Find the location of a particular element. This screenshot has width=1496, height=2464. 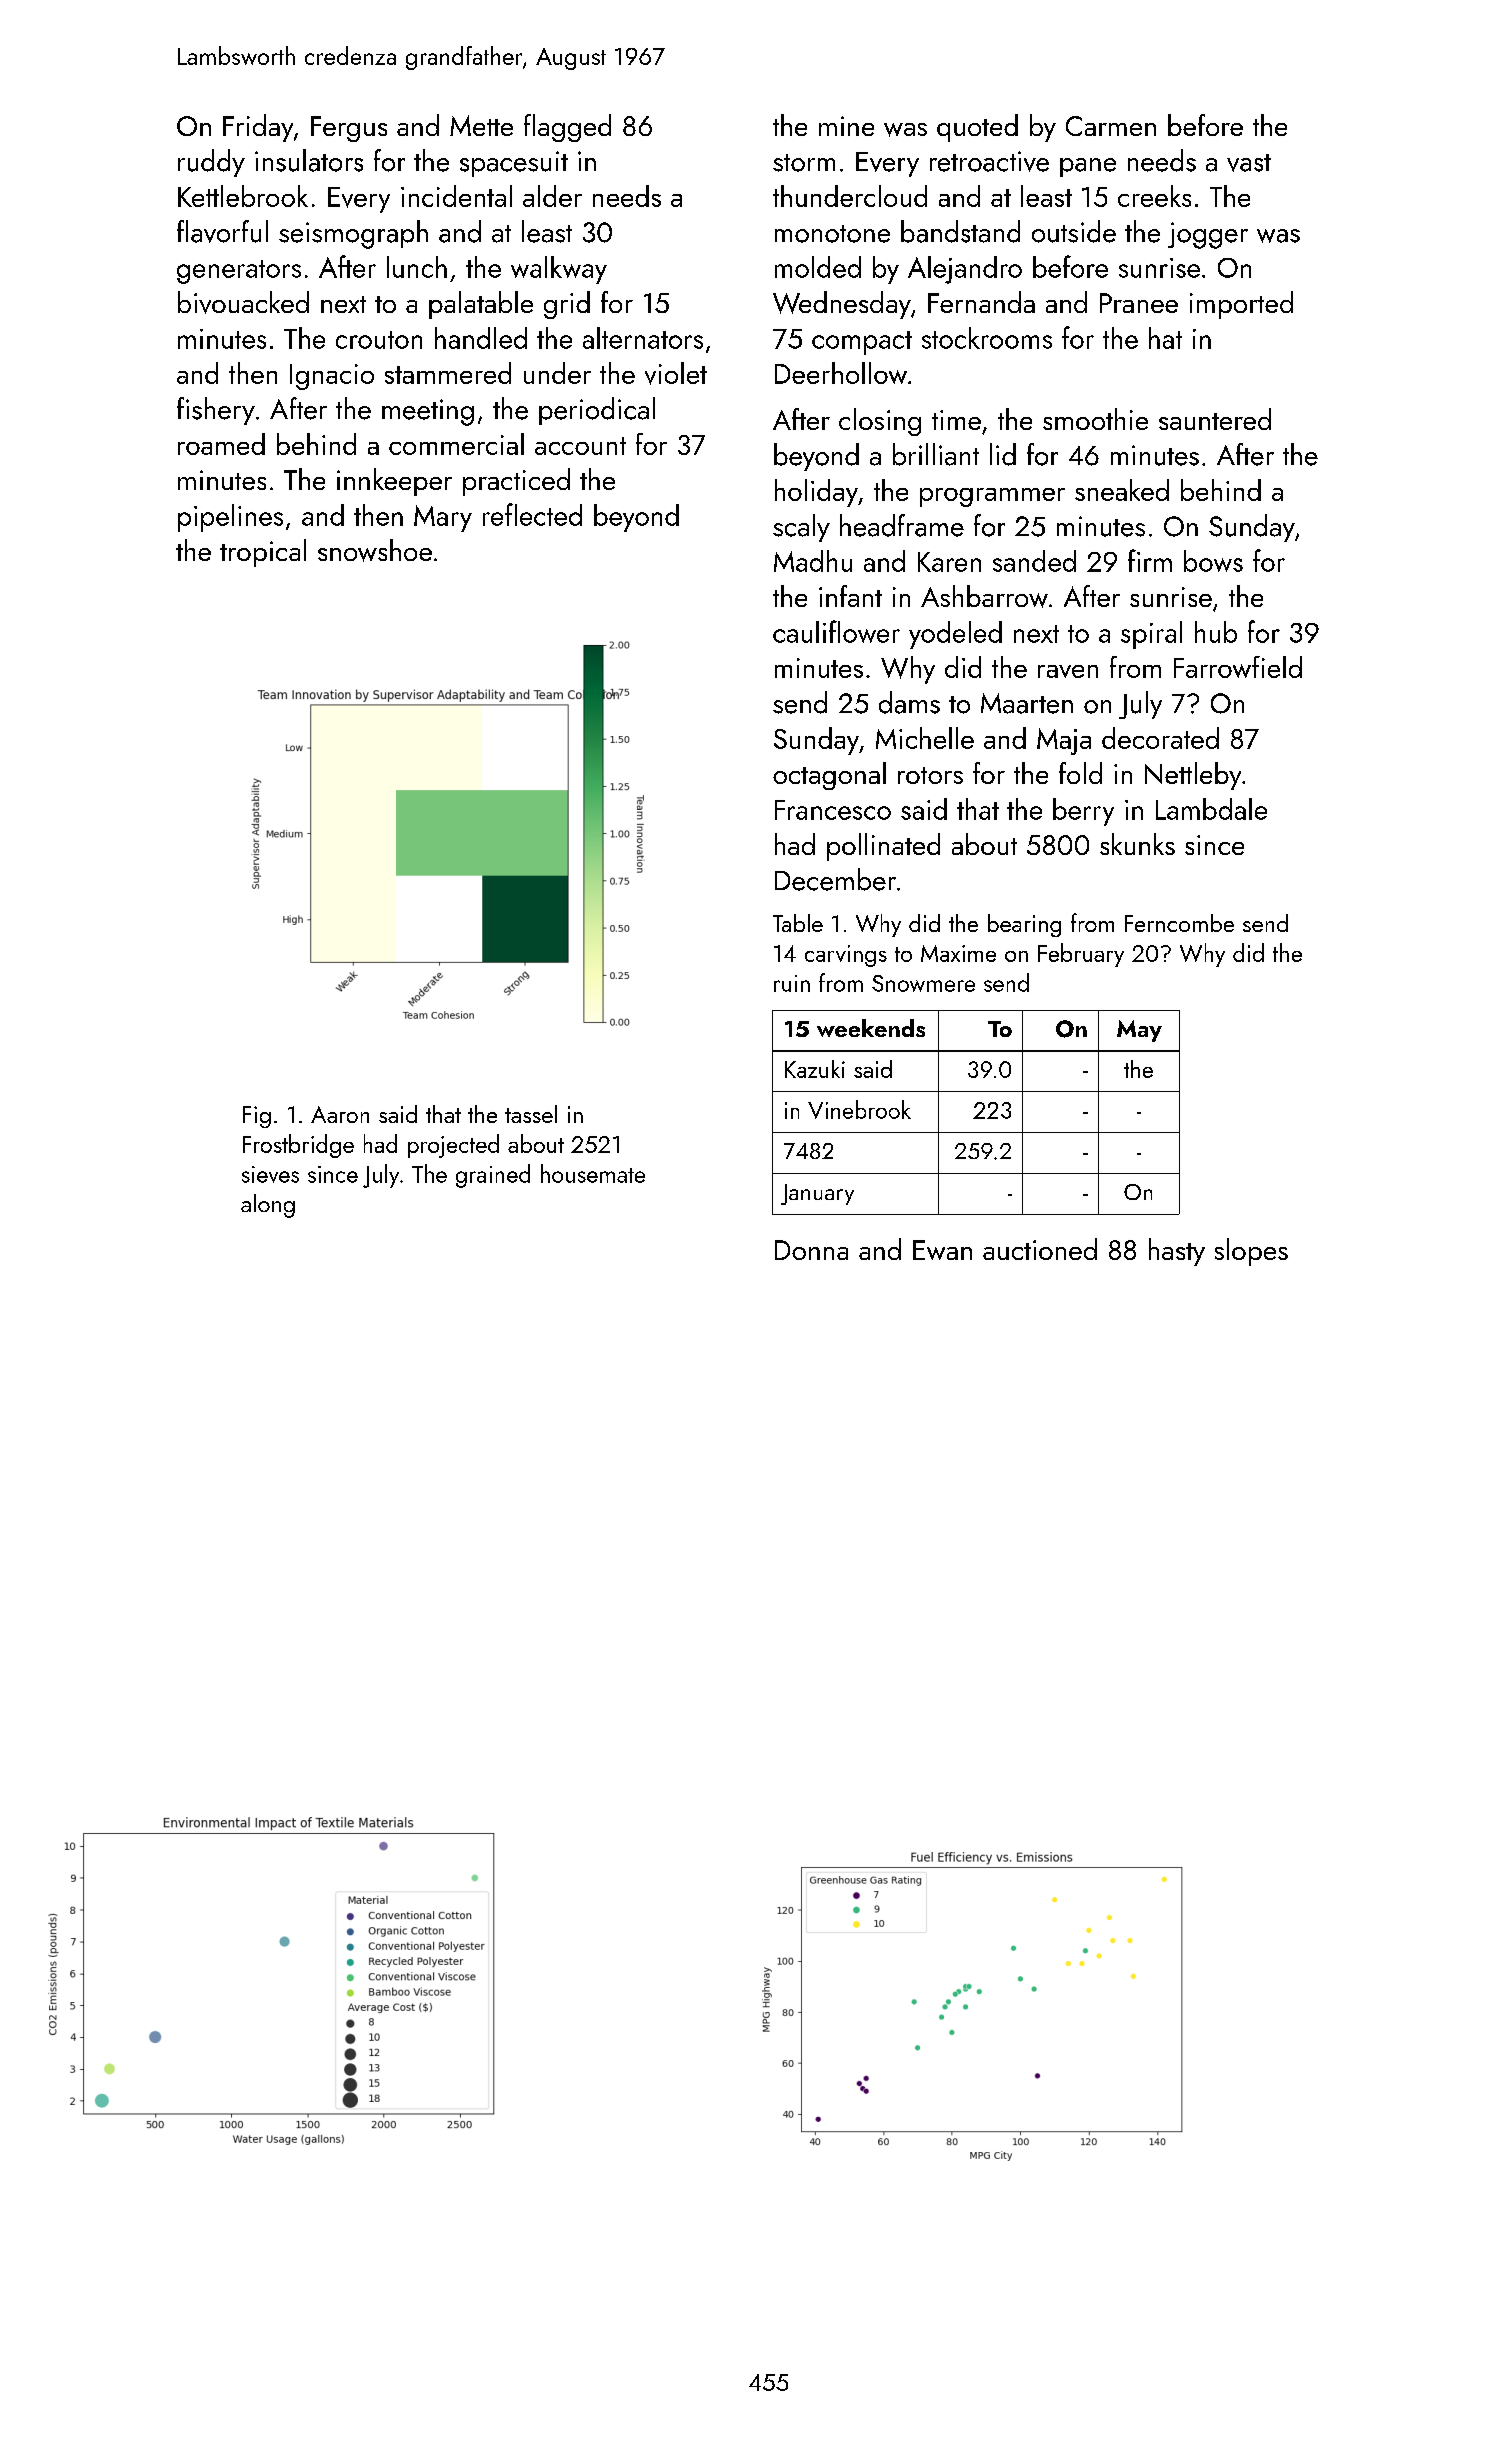

vast is located at coordinates (1249, 163).
